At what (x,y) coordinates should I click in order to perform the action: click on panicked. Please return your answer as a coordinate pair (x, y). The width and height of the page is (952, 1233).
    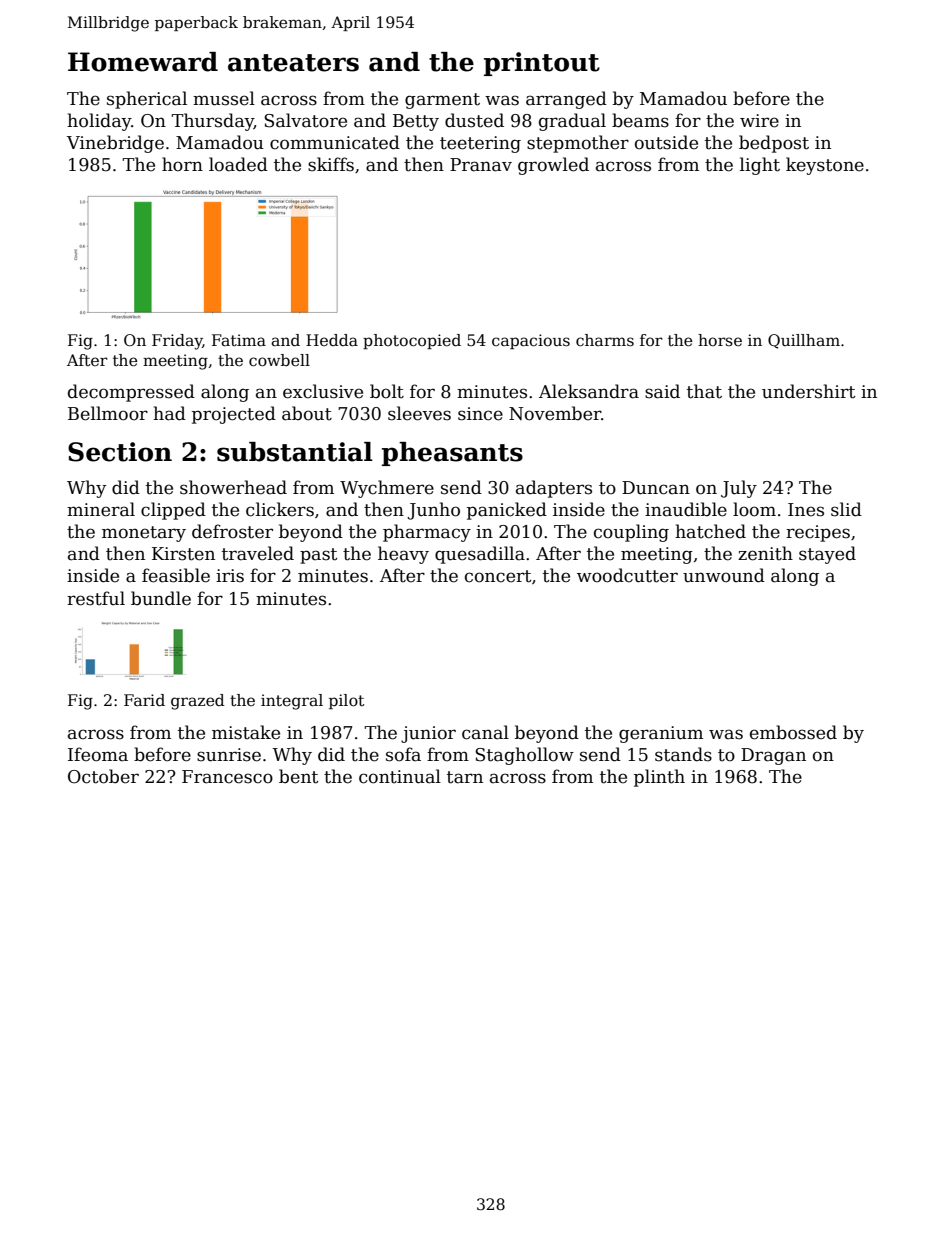
    Looking at the image, I should click on (507, 511).
